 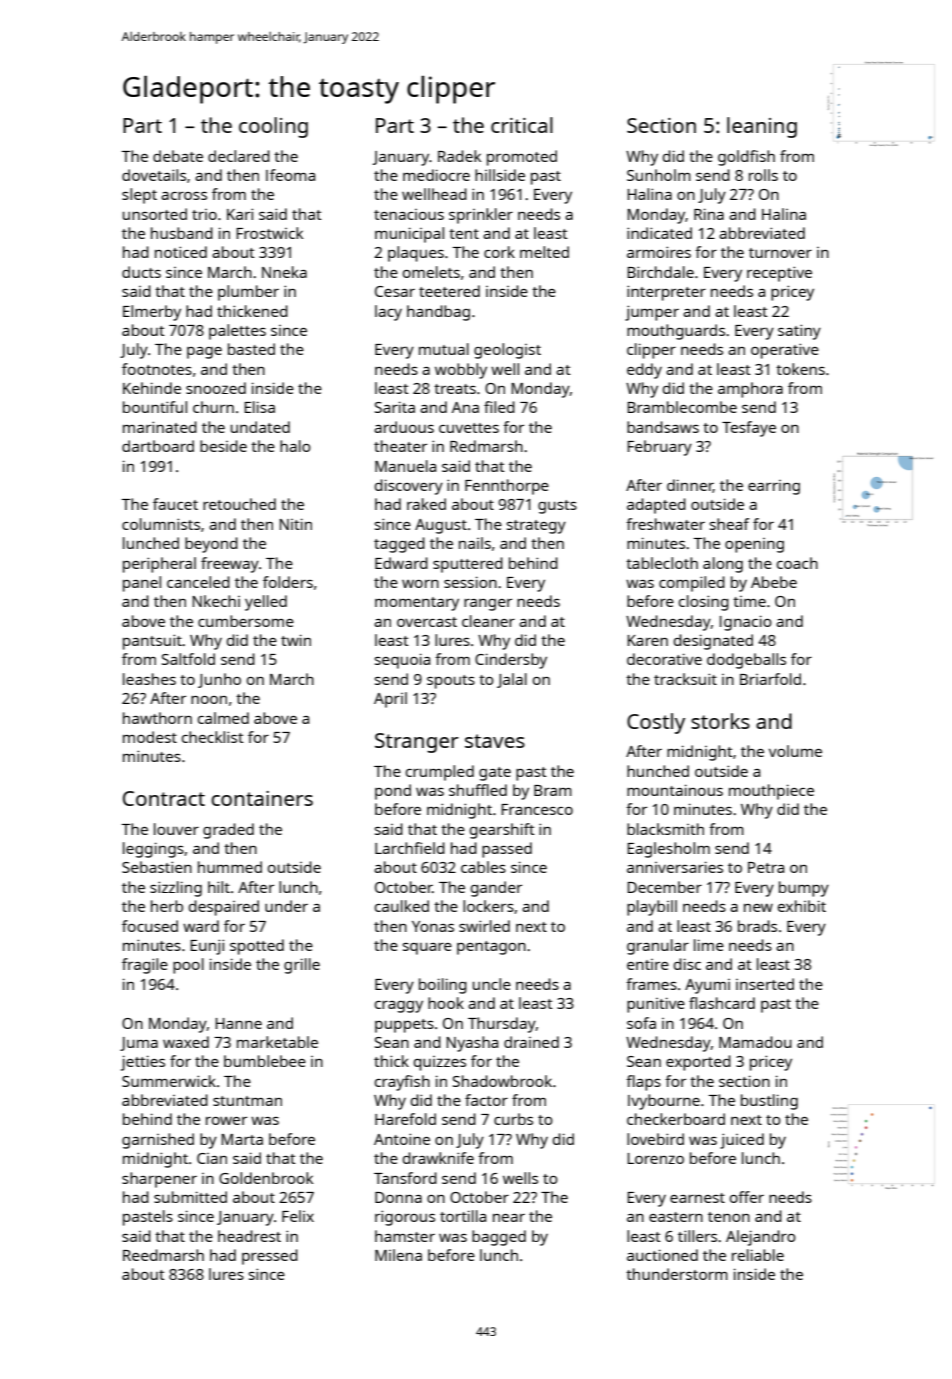 What do you see at coordinates (159, 1180) in the document?
I see `sharpener` at bounding box center [159, 1180].
